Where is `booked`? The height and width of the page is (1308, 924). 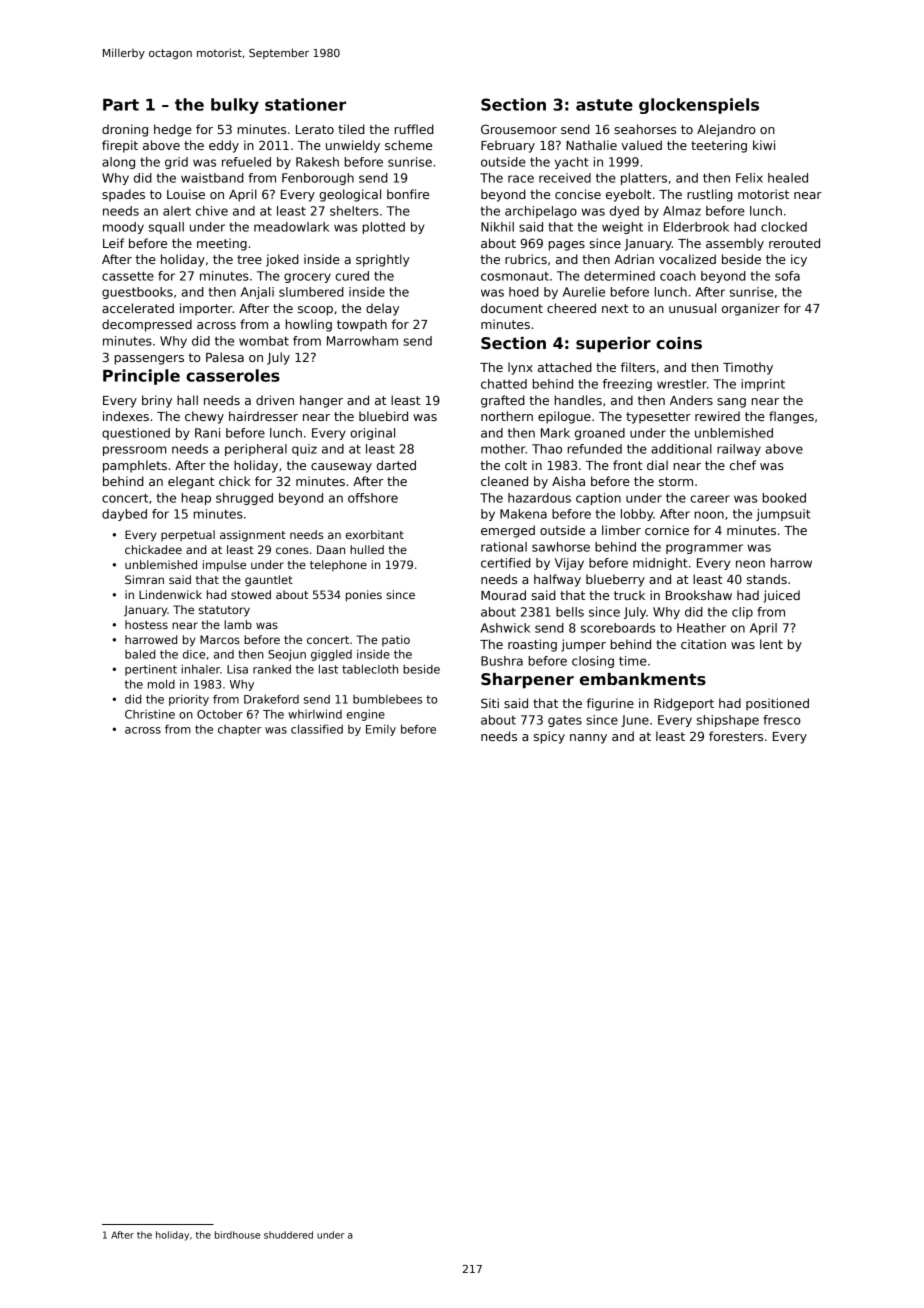
booked is located at coordinates (784, 498).
